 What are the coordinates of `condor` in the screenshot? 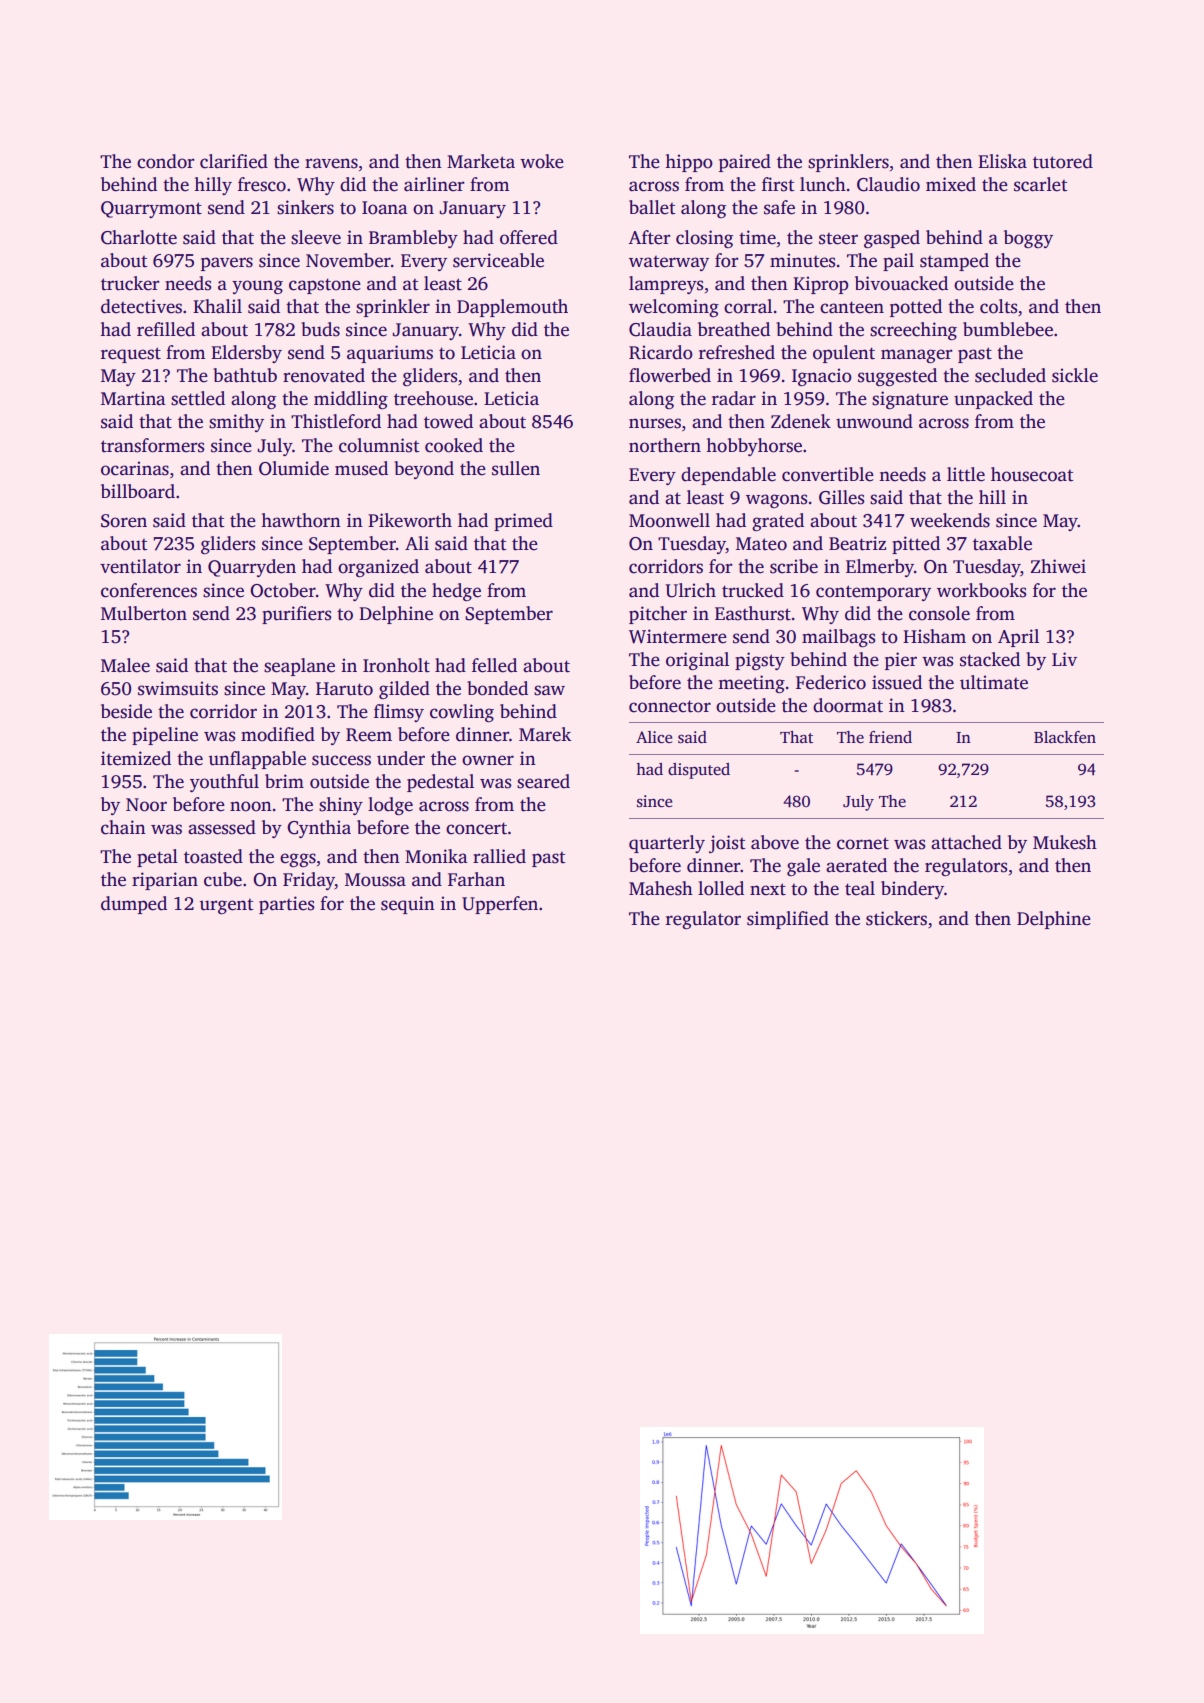 It's located at (166, 161).
